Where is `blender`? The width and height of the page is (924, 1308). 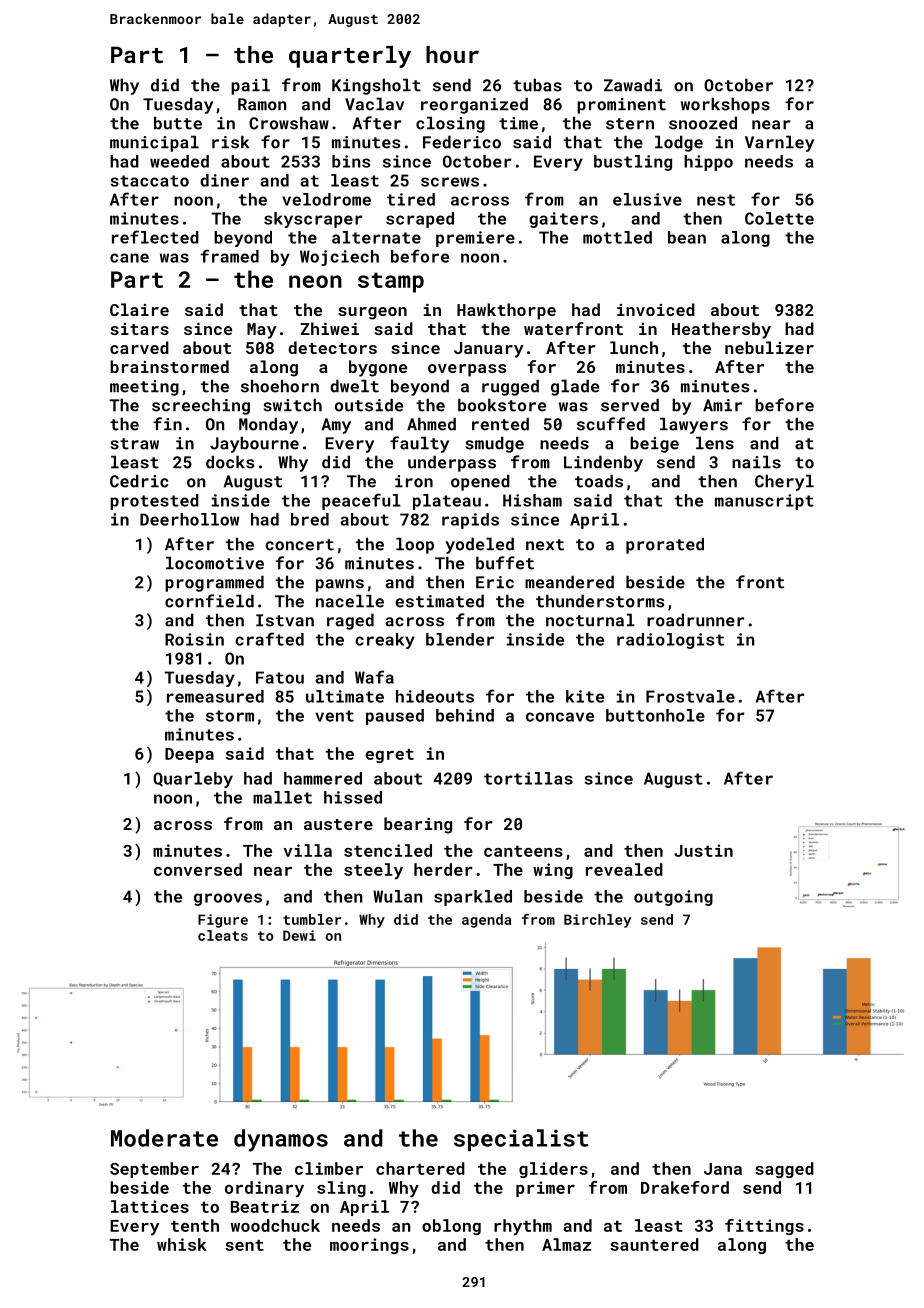 blender is located at coordinates (460, 639).
